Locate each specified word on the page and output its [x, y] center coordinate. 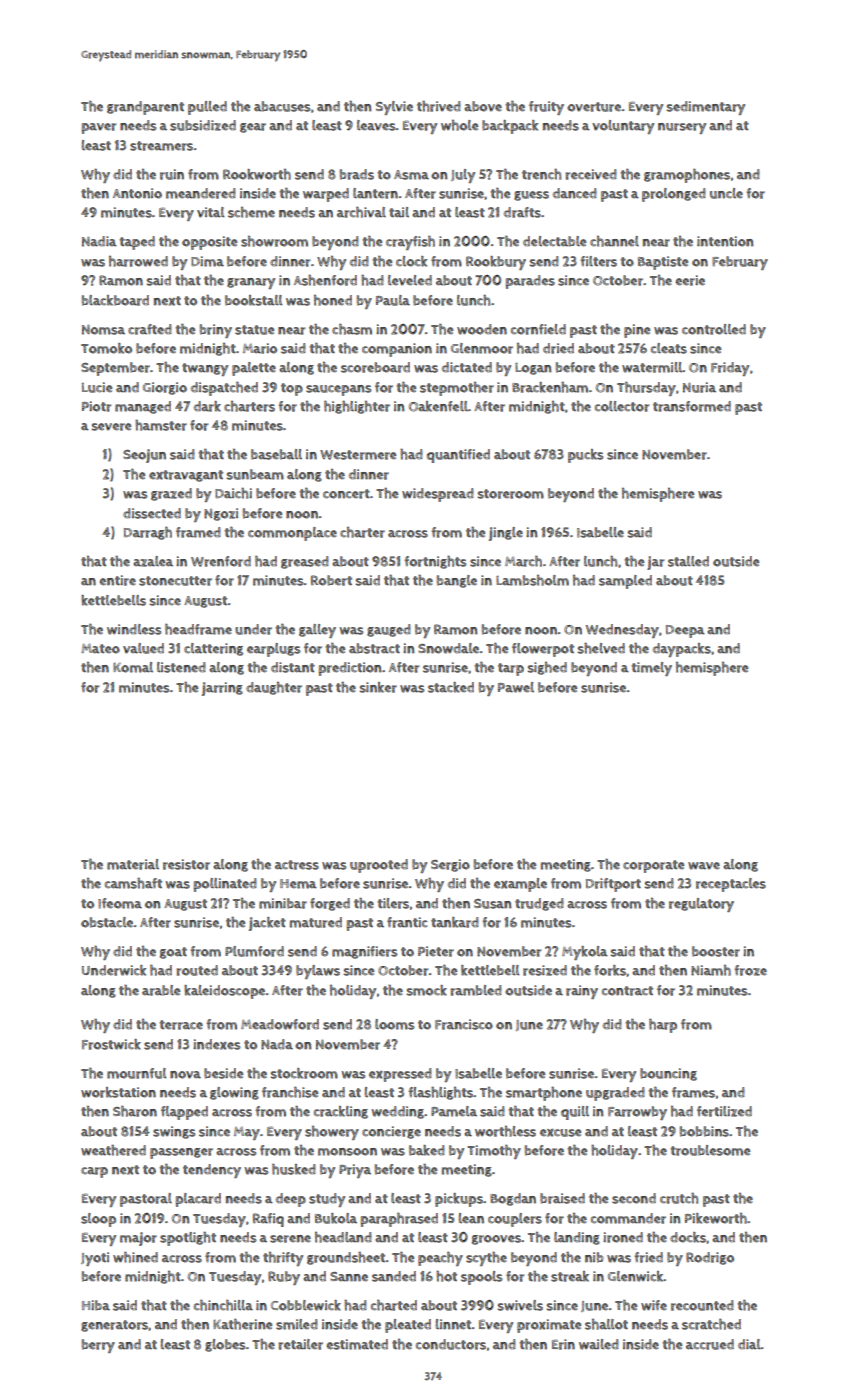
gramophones [687, 176]
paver [99, 128]
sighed [547, 668]
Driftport [613, 885]
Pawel [516, 687]
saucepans [339, 390]
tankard [455, 922]
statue [254, 330]
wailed [599, 1344]
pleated [408, 1326]
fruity [546, 108]
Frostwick [111, 1044]
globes [225, 1345]
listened [181, 667]
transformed [692, 406]
